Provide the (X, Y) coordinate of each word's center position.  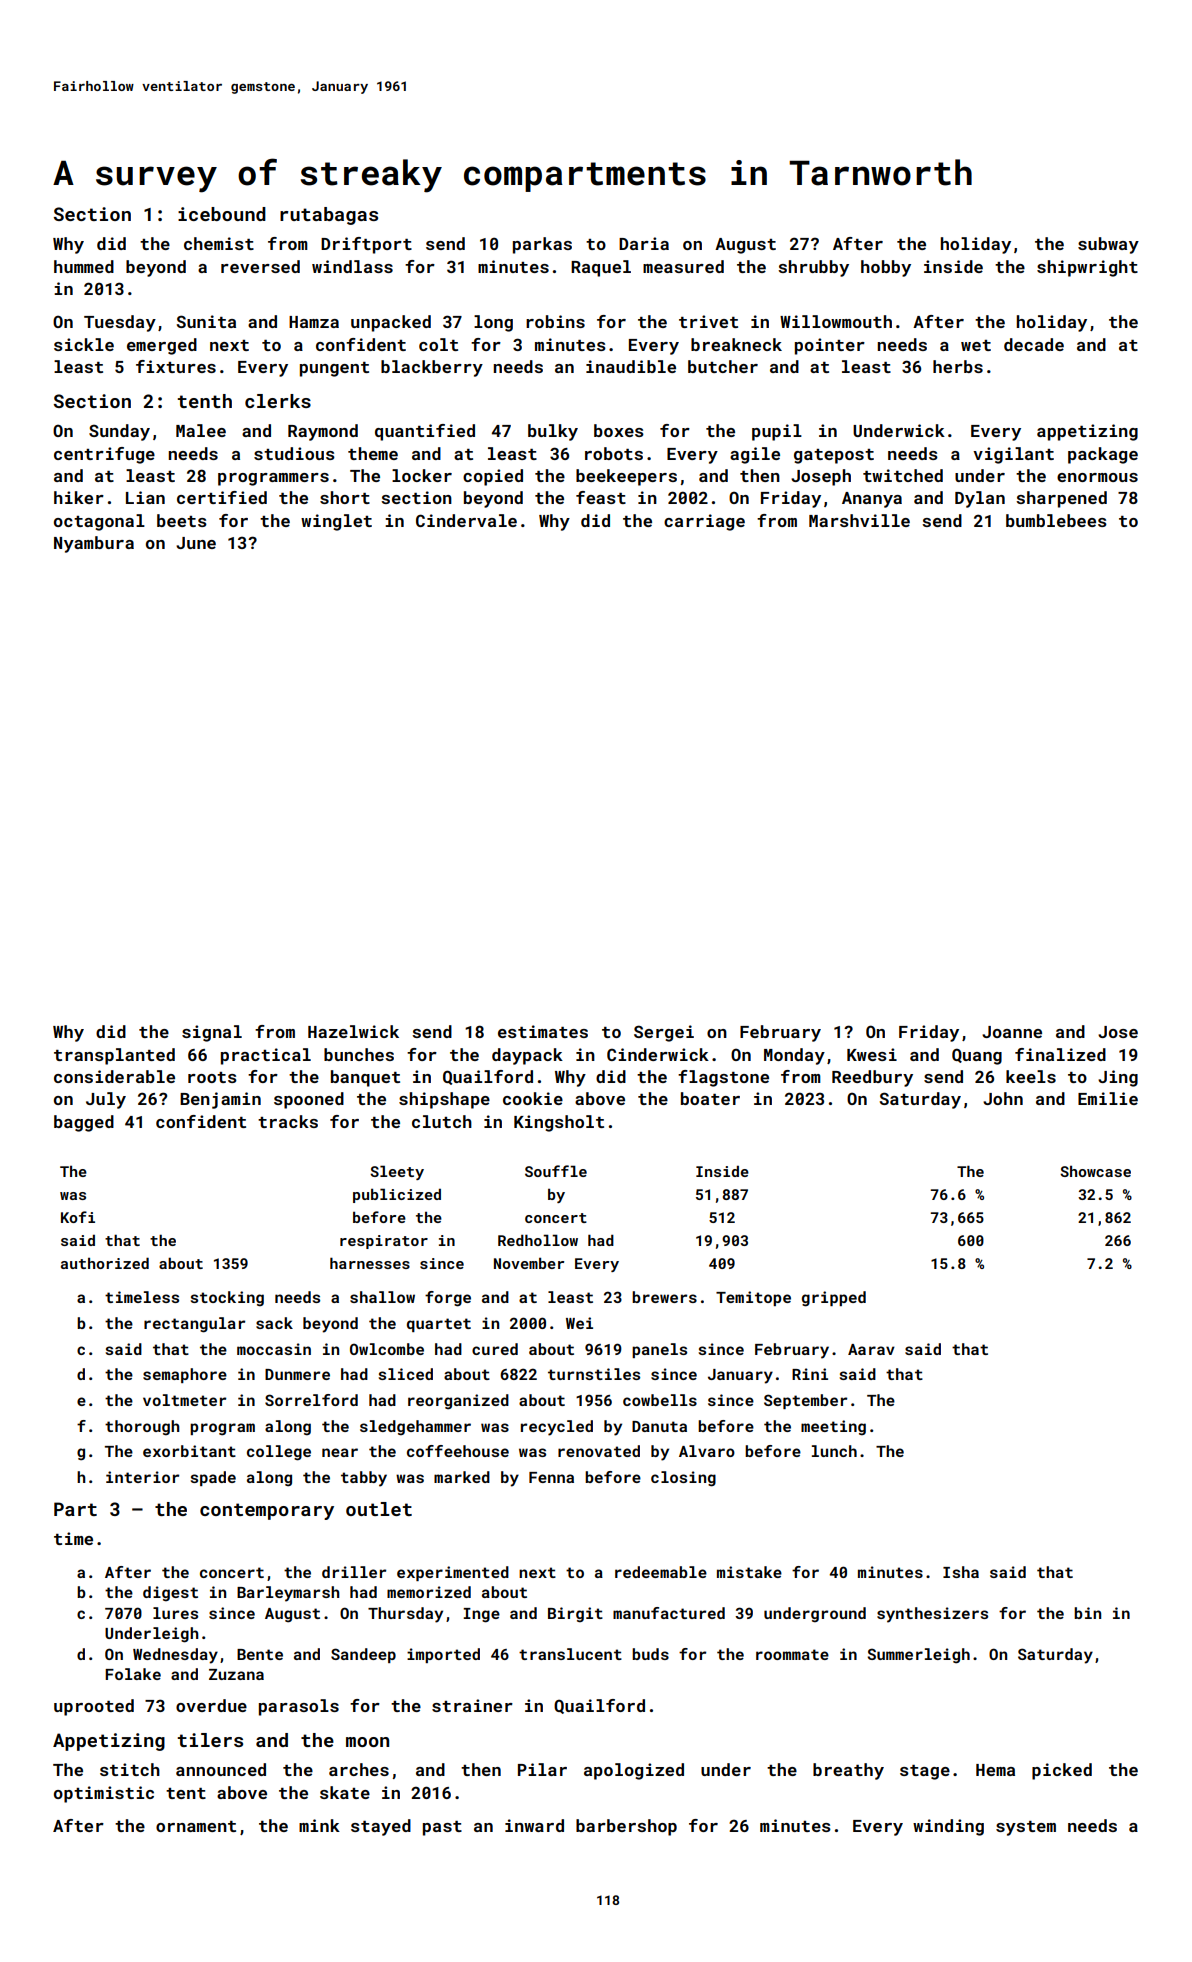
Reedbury (872, 1078)
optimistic (104, 1794)
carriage (704, 522)
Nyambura (94, 544)
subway (1108, 245)
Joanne (1012, 1032)
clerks (278, 401)
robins (555, 321)
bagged (84, 1123)
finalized (1060, 1054)
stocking (227, 1299)
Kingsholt (559, 1123)
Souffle (556, 1171)
